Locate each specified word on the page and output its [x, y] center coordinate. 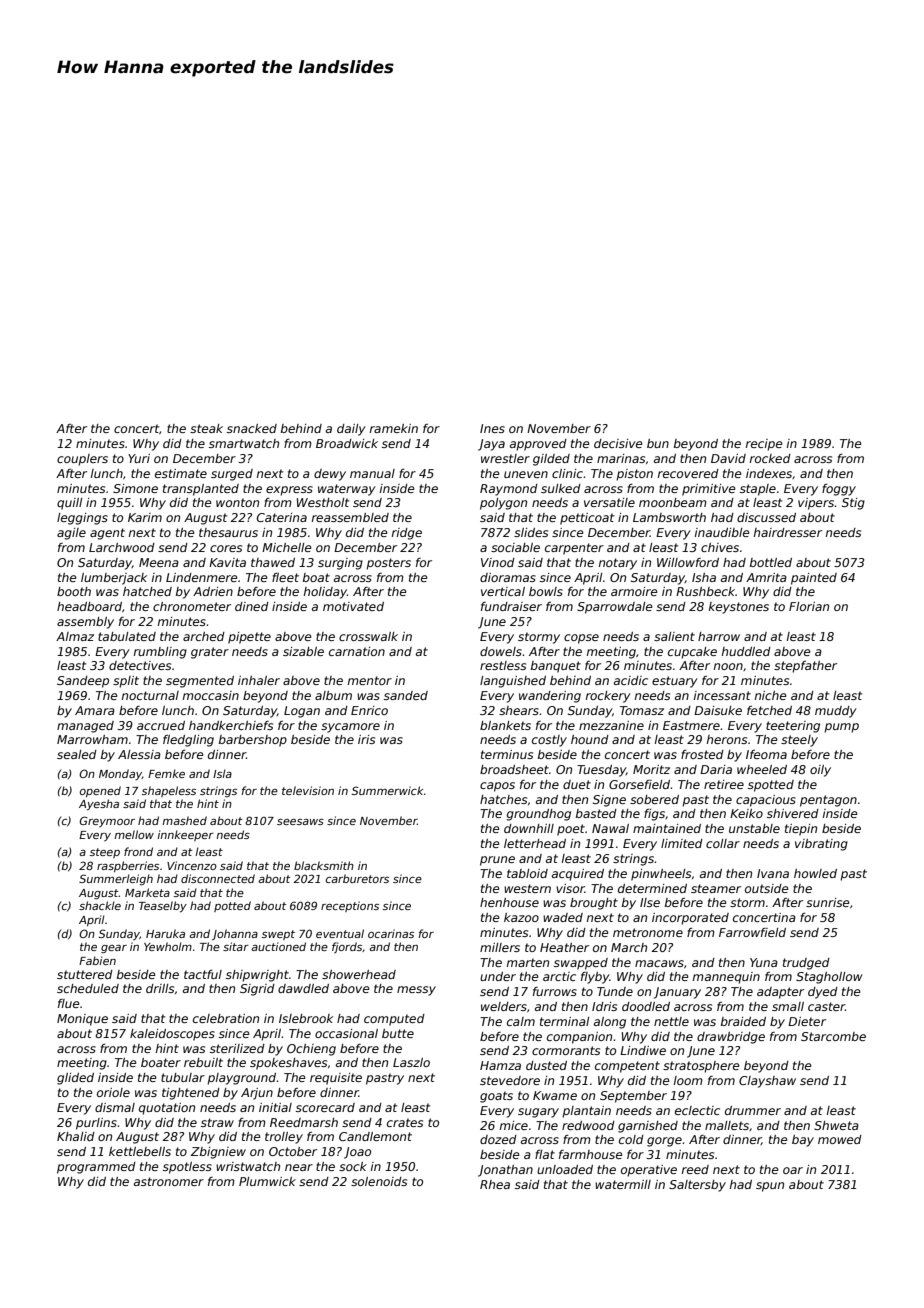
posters [388, 564]
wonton [237, 502]
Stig [853, 504]
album [333, 695]
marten [528, 962]
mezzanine [611, 725]
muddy [836, 712]
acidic [631, 680]
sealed [77, 754]
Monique [82, 1020]
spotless [187, 1168]
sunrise [828, 902]
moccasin [211, 695]
